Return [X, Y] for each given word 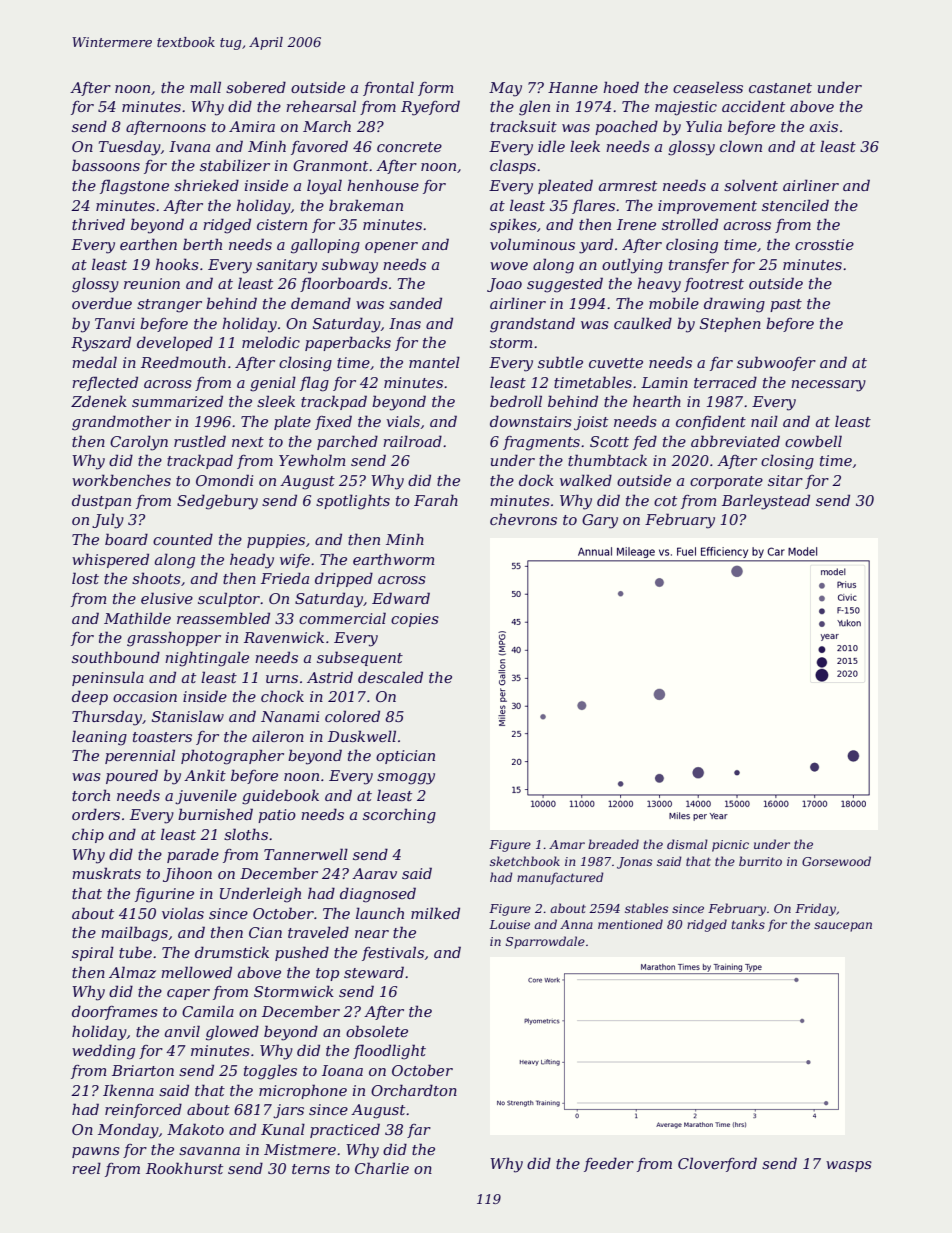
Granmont [330, 165]
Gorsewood [836, 861]
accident [753, 106]
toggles [270, 1072]
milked [435, 913]
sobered [256, 87]
